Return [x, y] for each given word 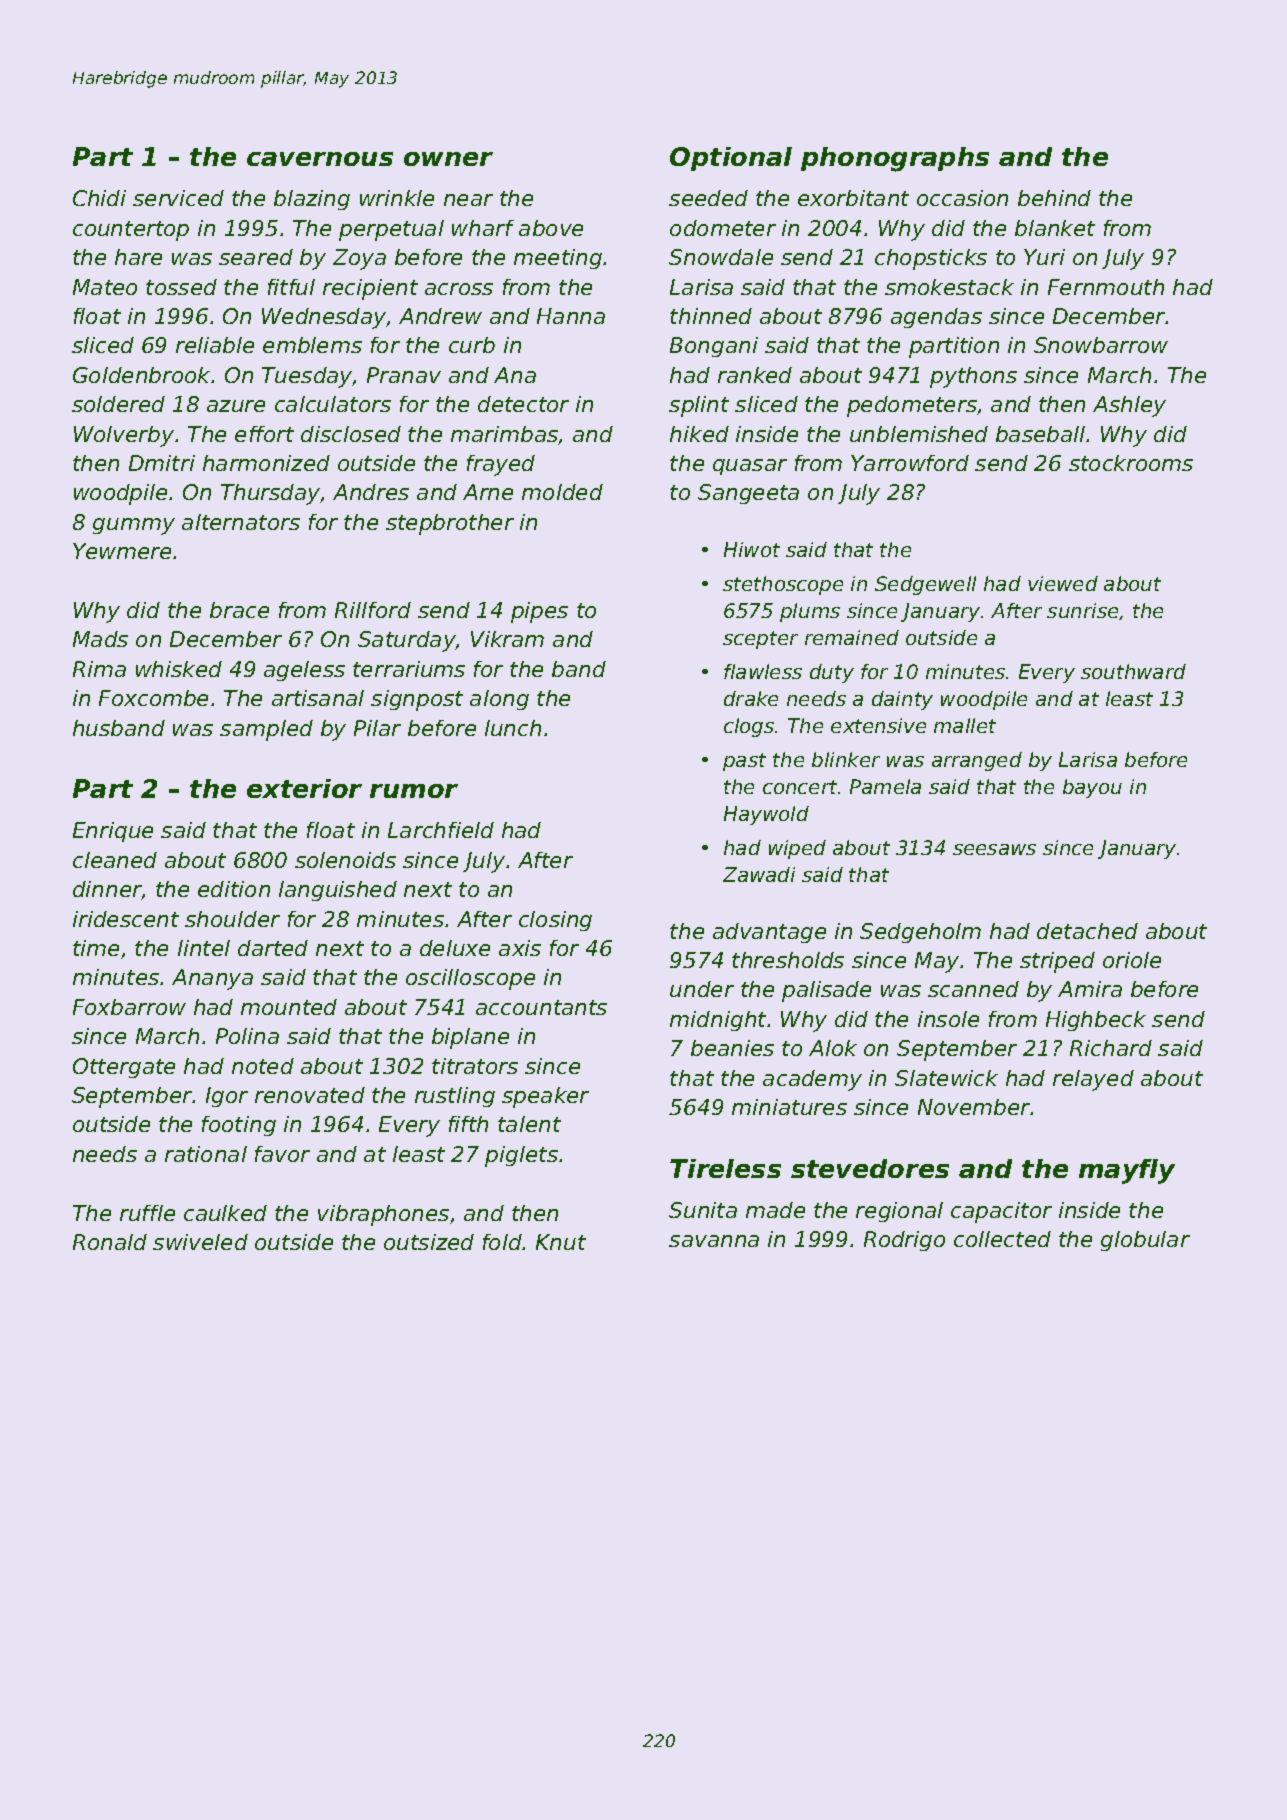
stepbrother [450, 524]
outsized [429, 1242]
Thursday [271, 494]
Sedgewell [925, 585]
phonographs [895, 159]
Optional [731, 159]
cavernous [320, 159]
